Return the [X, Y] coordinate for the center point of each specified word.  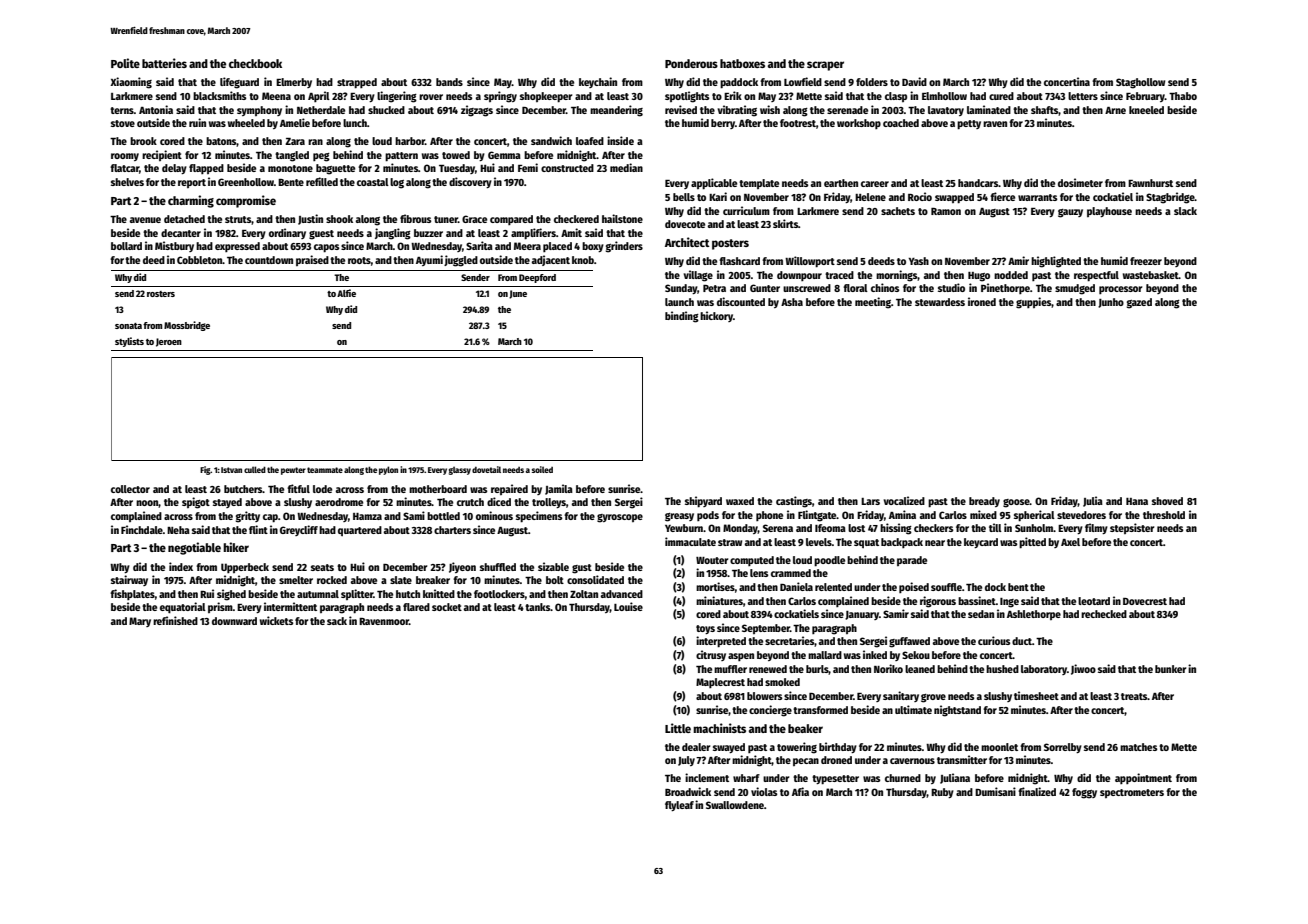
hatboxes [742, 63]
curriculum [746, 210]
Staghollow [1140, 83]
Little [678, 728]
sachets [898, 211]
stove [123, 123]
